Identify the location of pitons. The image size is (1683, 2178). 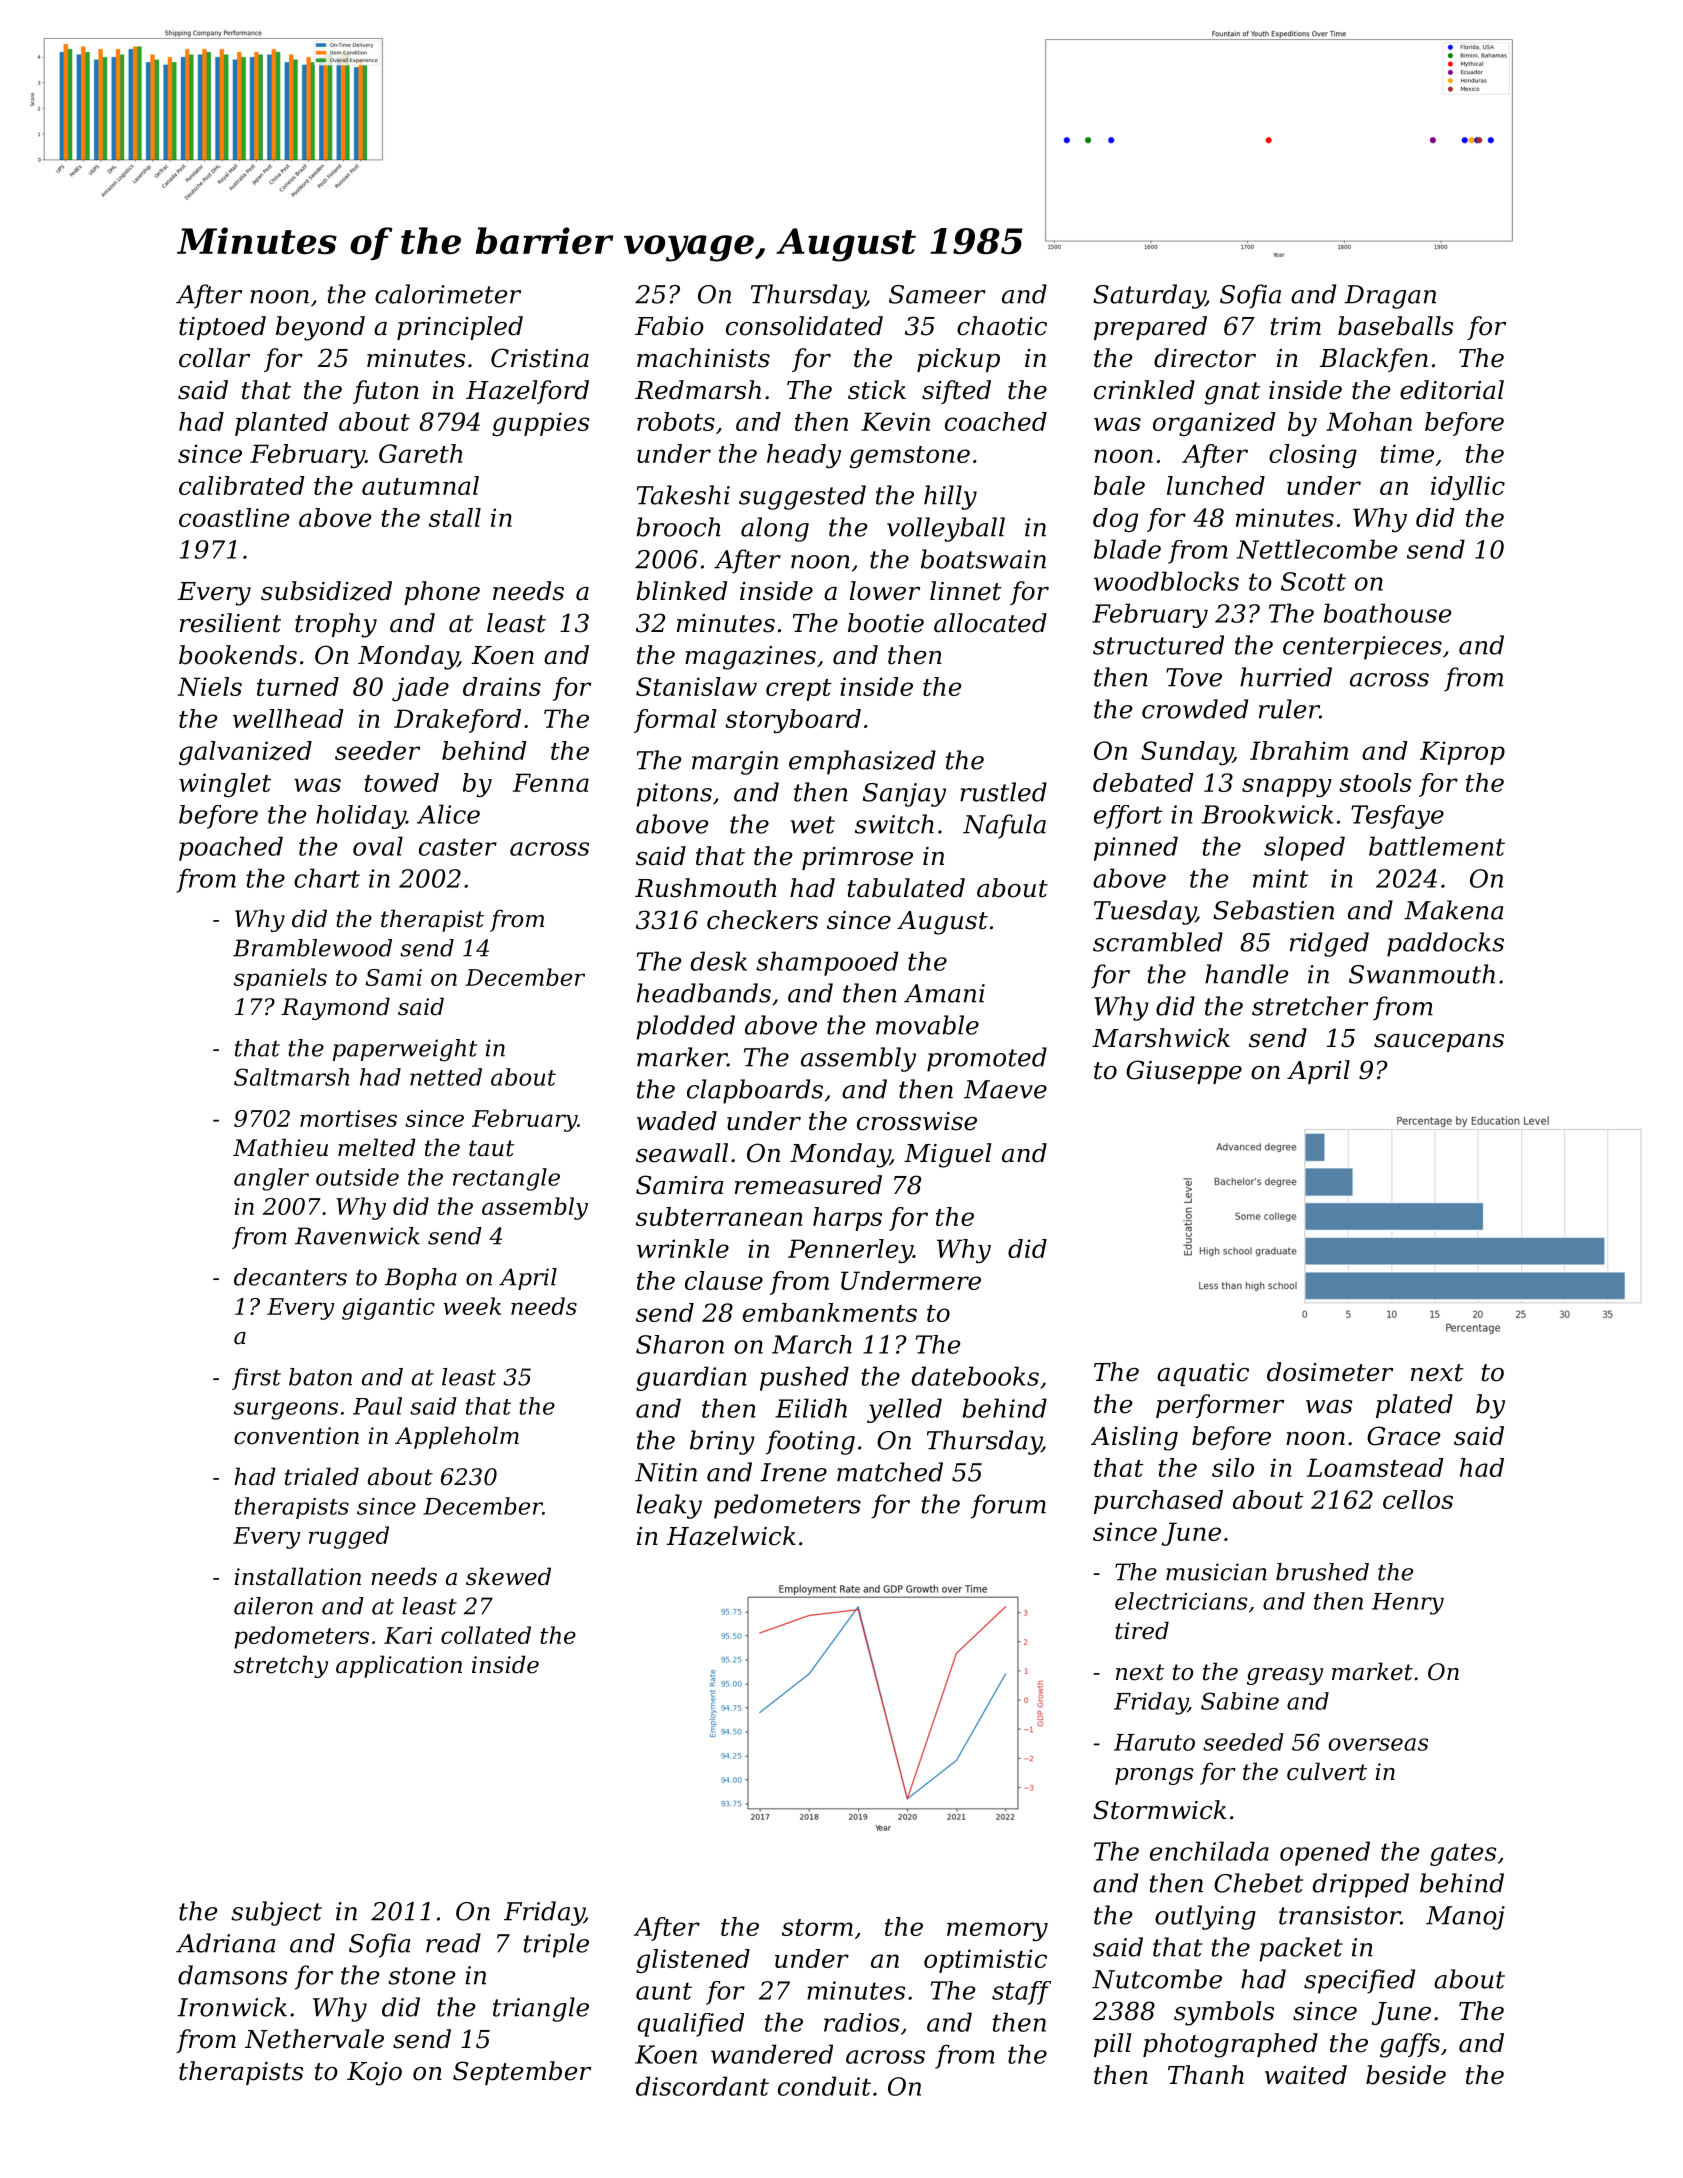
(674, 795).
